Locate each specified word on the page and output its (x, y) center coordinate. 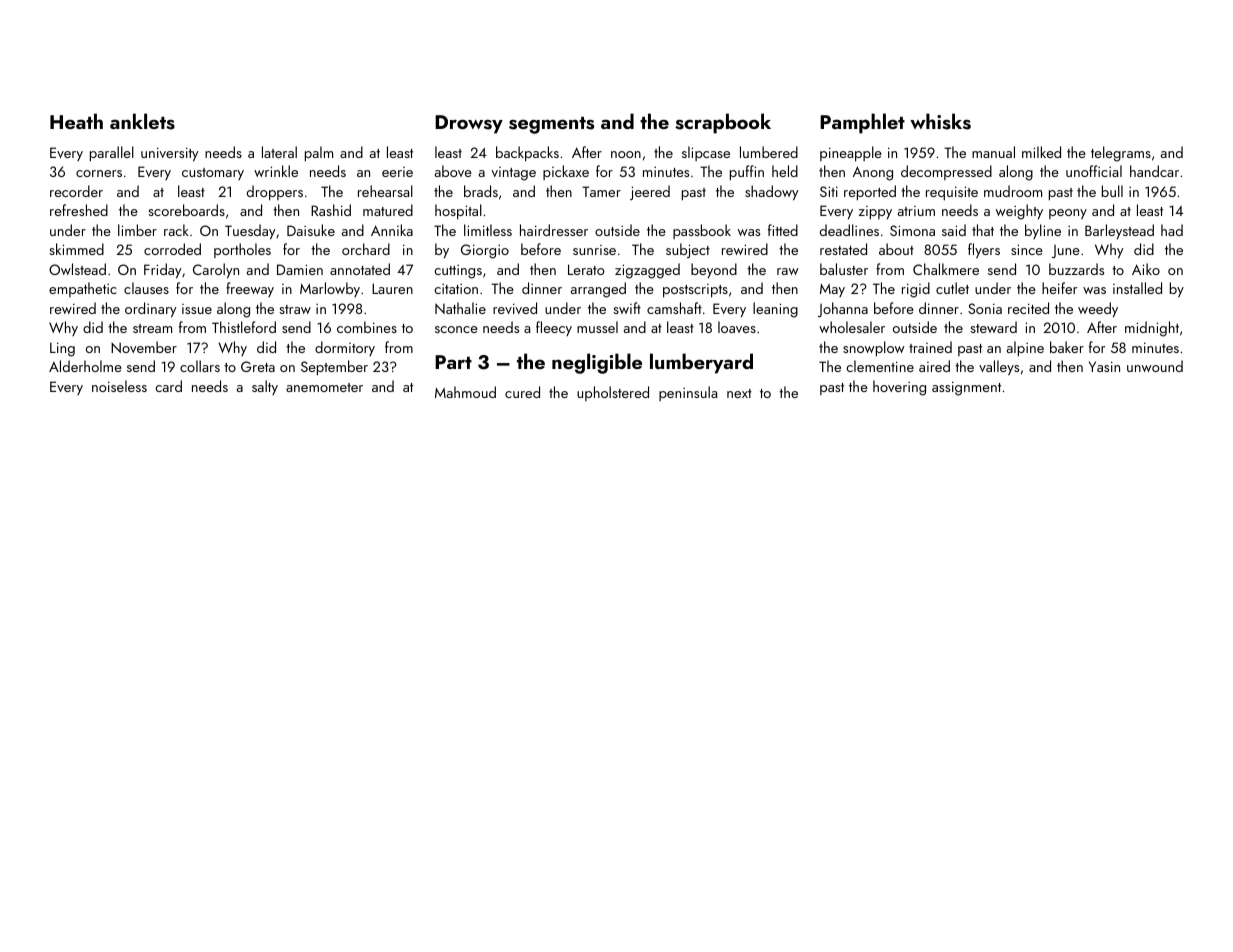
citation (456, 289)
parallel (112, 153)
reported (870, 192)
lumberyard (701, 363)
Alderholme (85, 366)
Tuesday (250, 232)
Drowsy (469, 124)
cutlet (952, 288)
